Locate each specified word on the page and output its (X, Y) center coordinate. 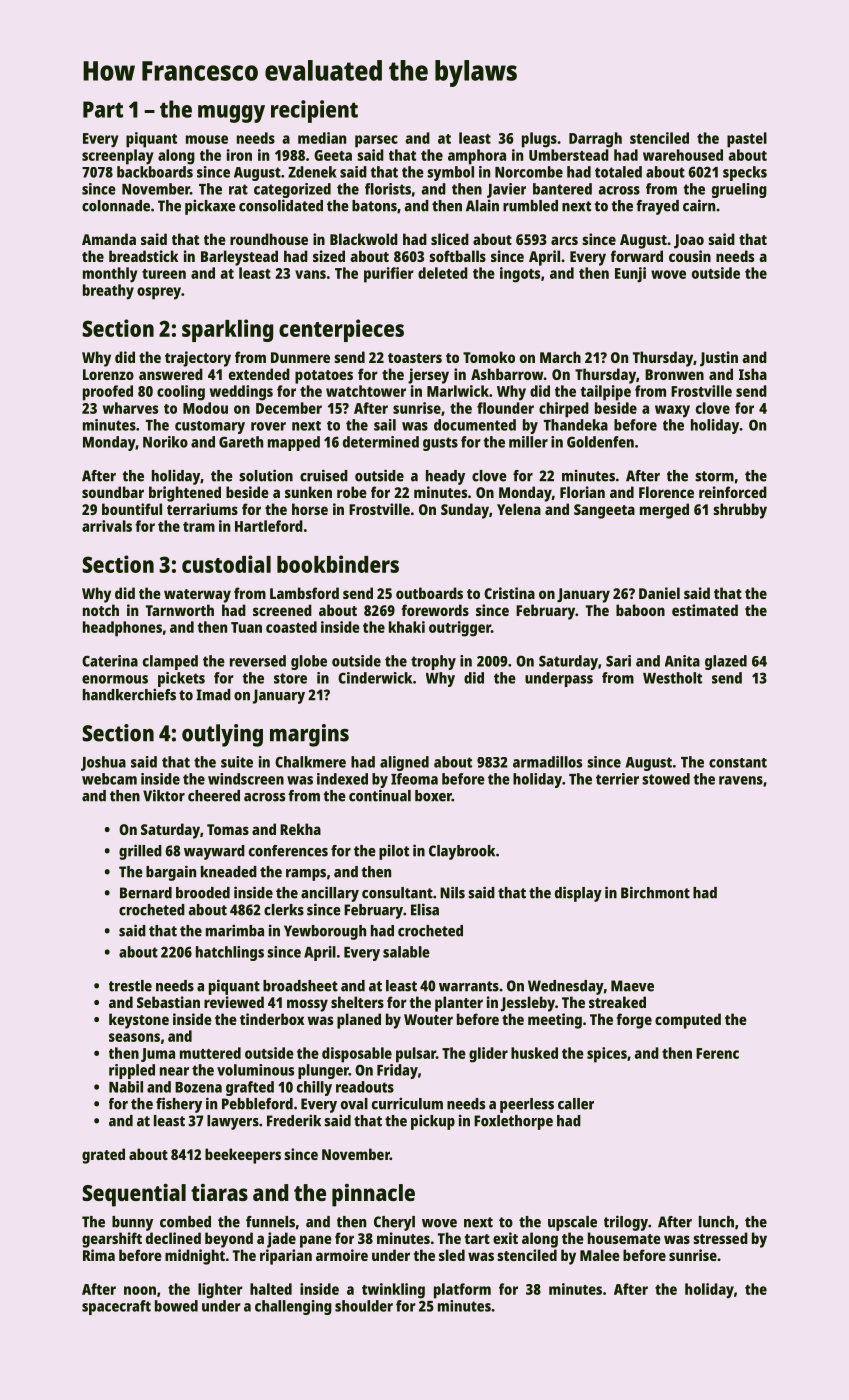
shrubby (740, 511)
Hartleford (269, 526)
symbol (450, 173)
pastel (747, 140)
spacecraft (116, 1307)
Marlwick (458, 391)
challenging (293, 1307)
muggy (231, 114)
